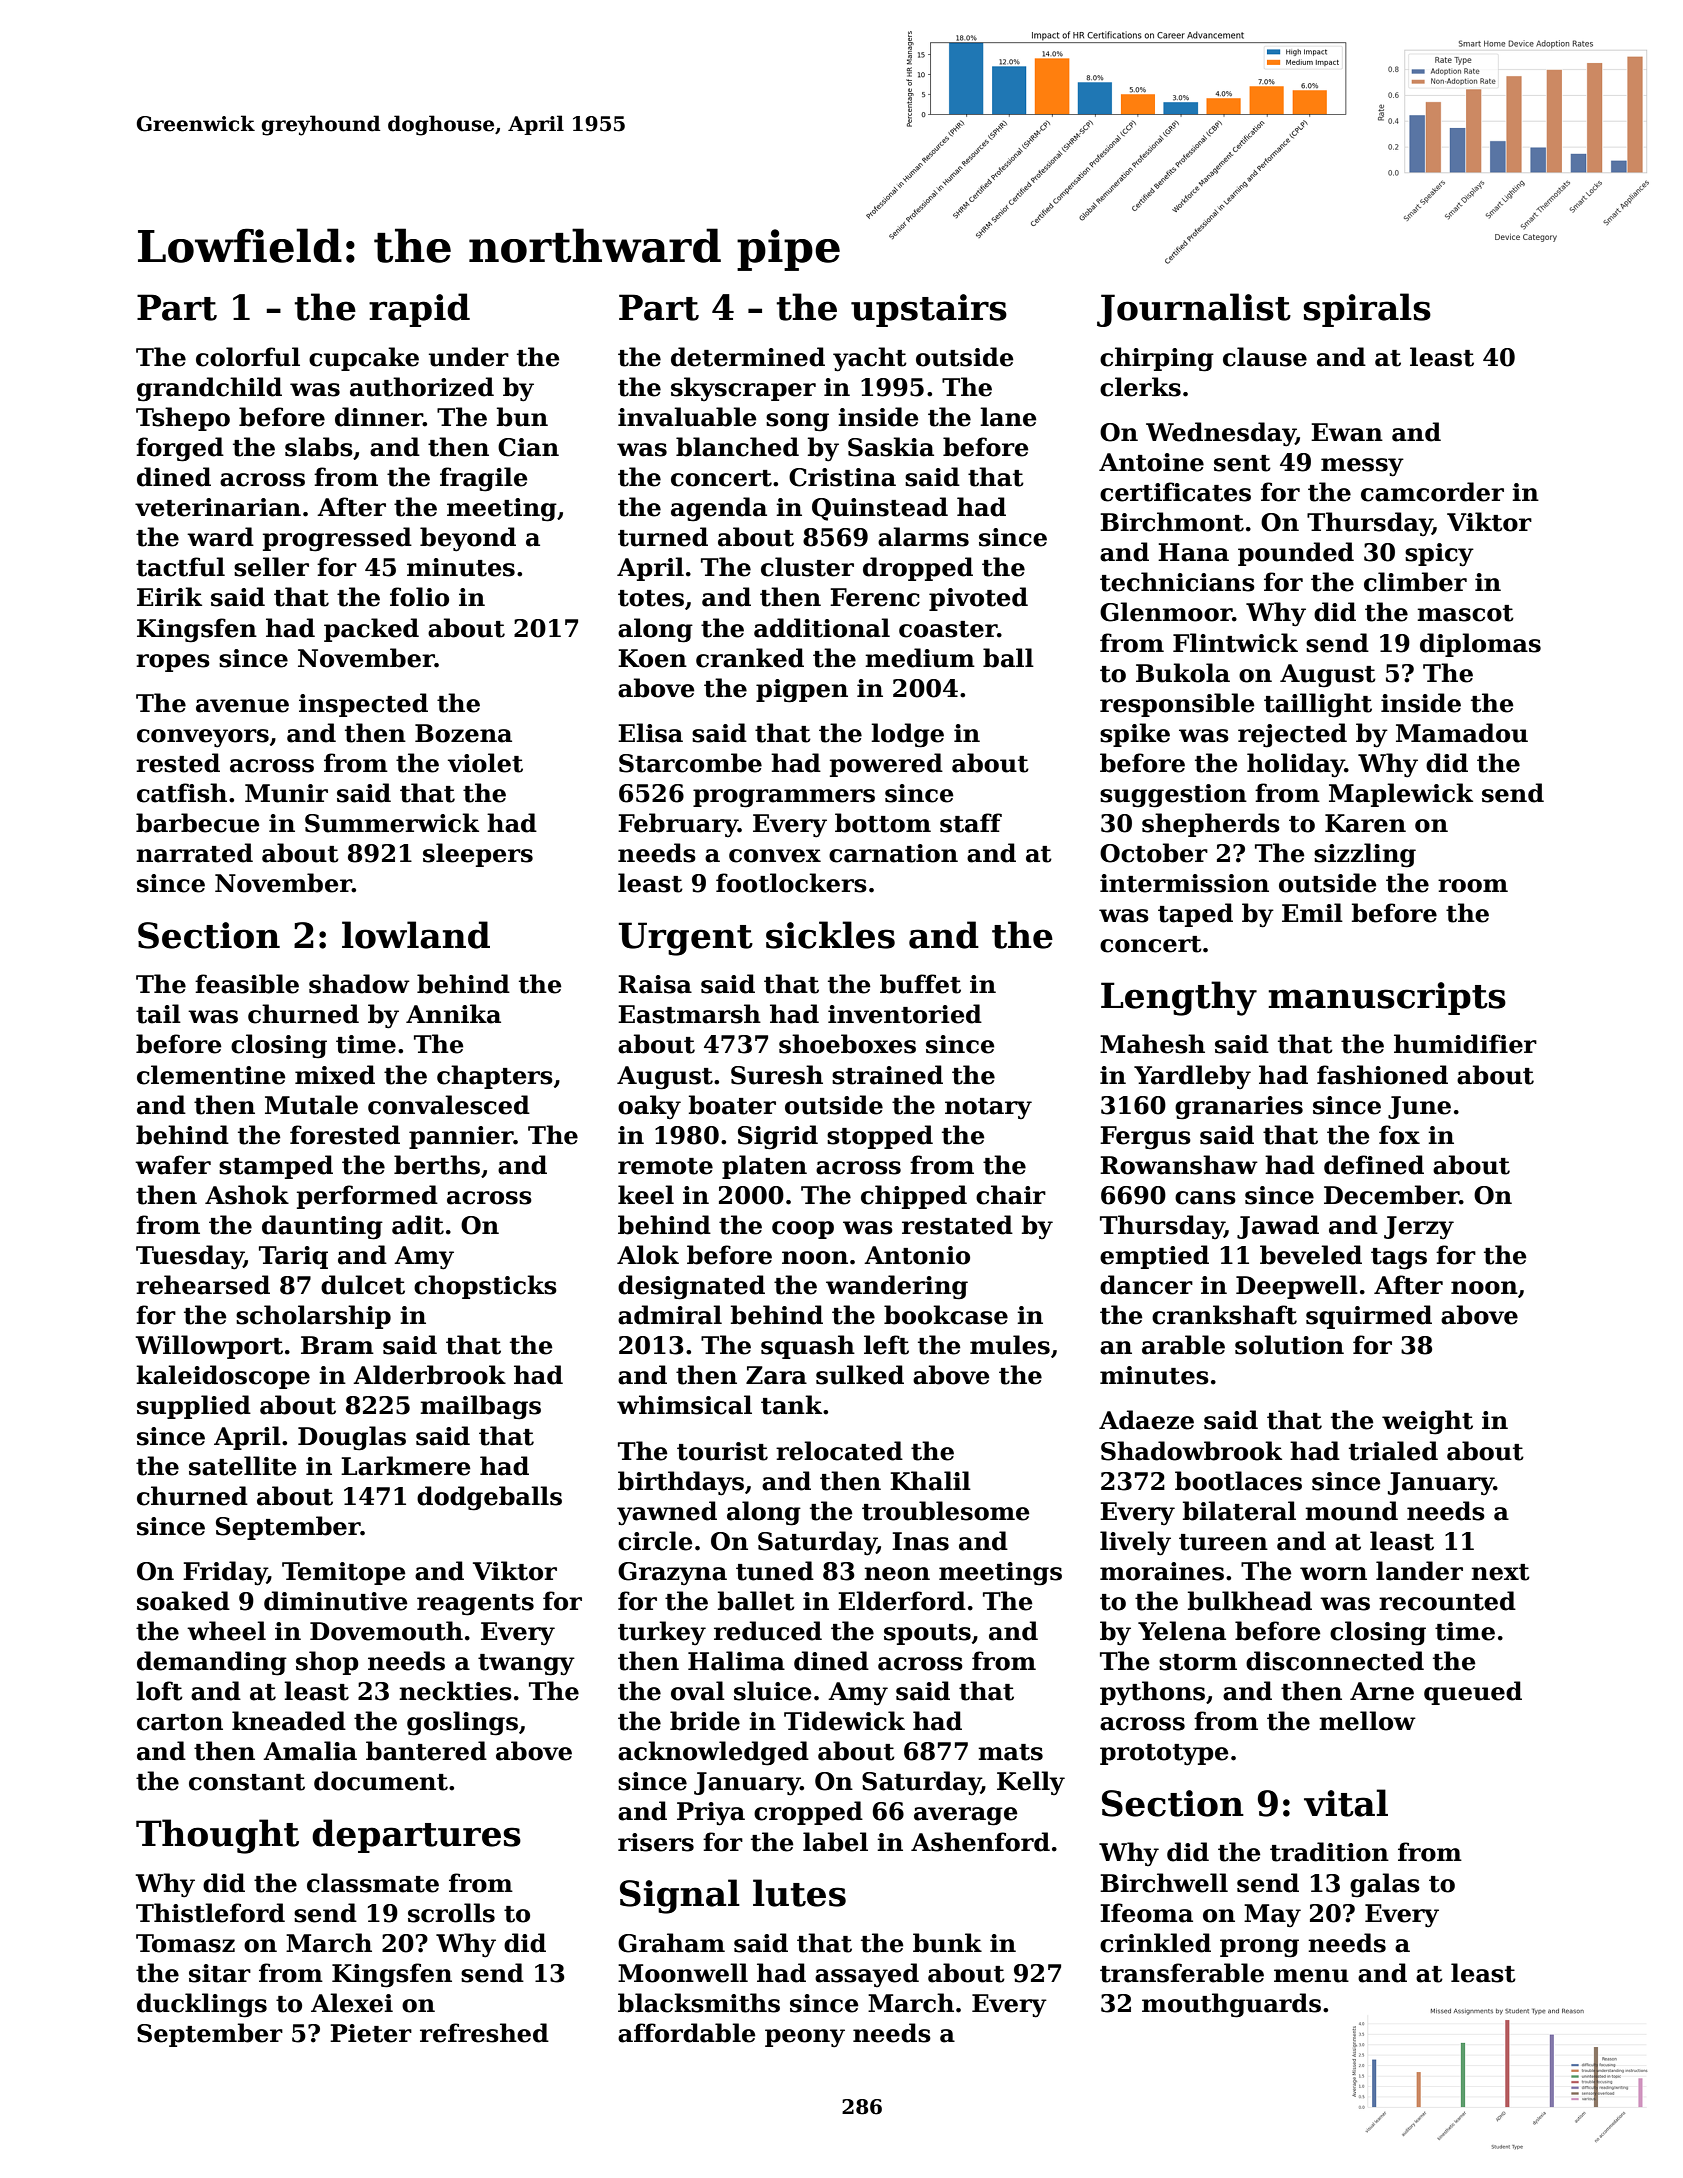 Image resolution: width=1683 pixels, height=2178 pixels. Describe the element at coordinates (180, 449) in the screenshot. I see `forged` at that location.
